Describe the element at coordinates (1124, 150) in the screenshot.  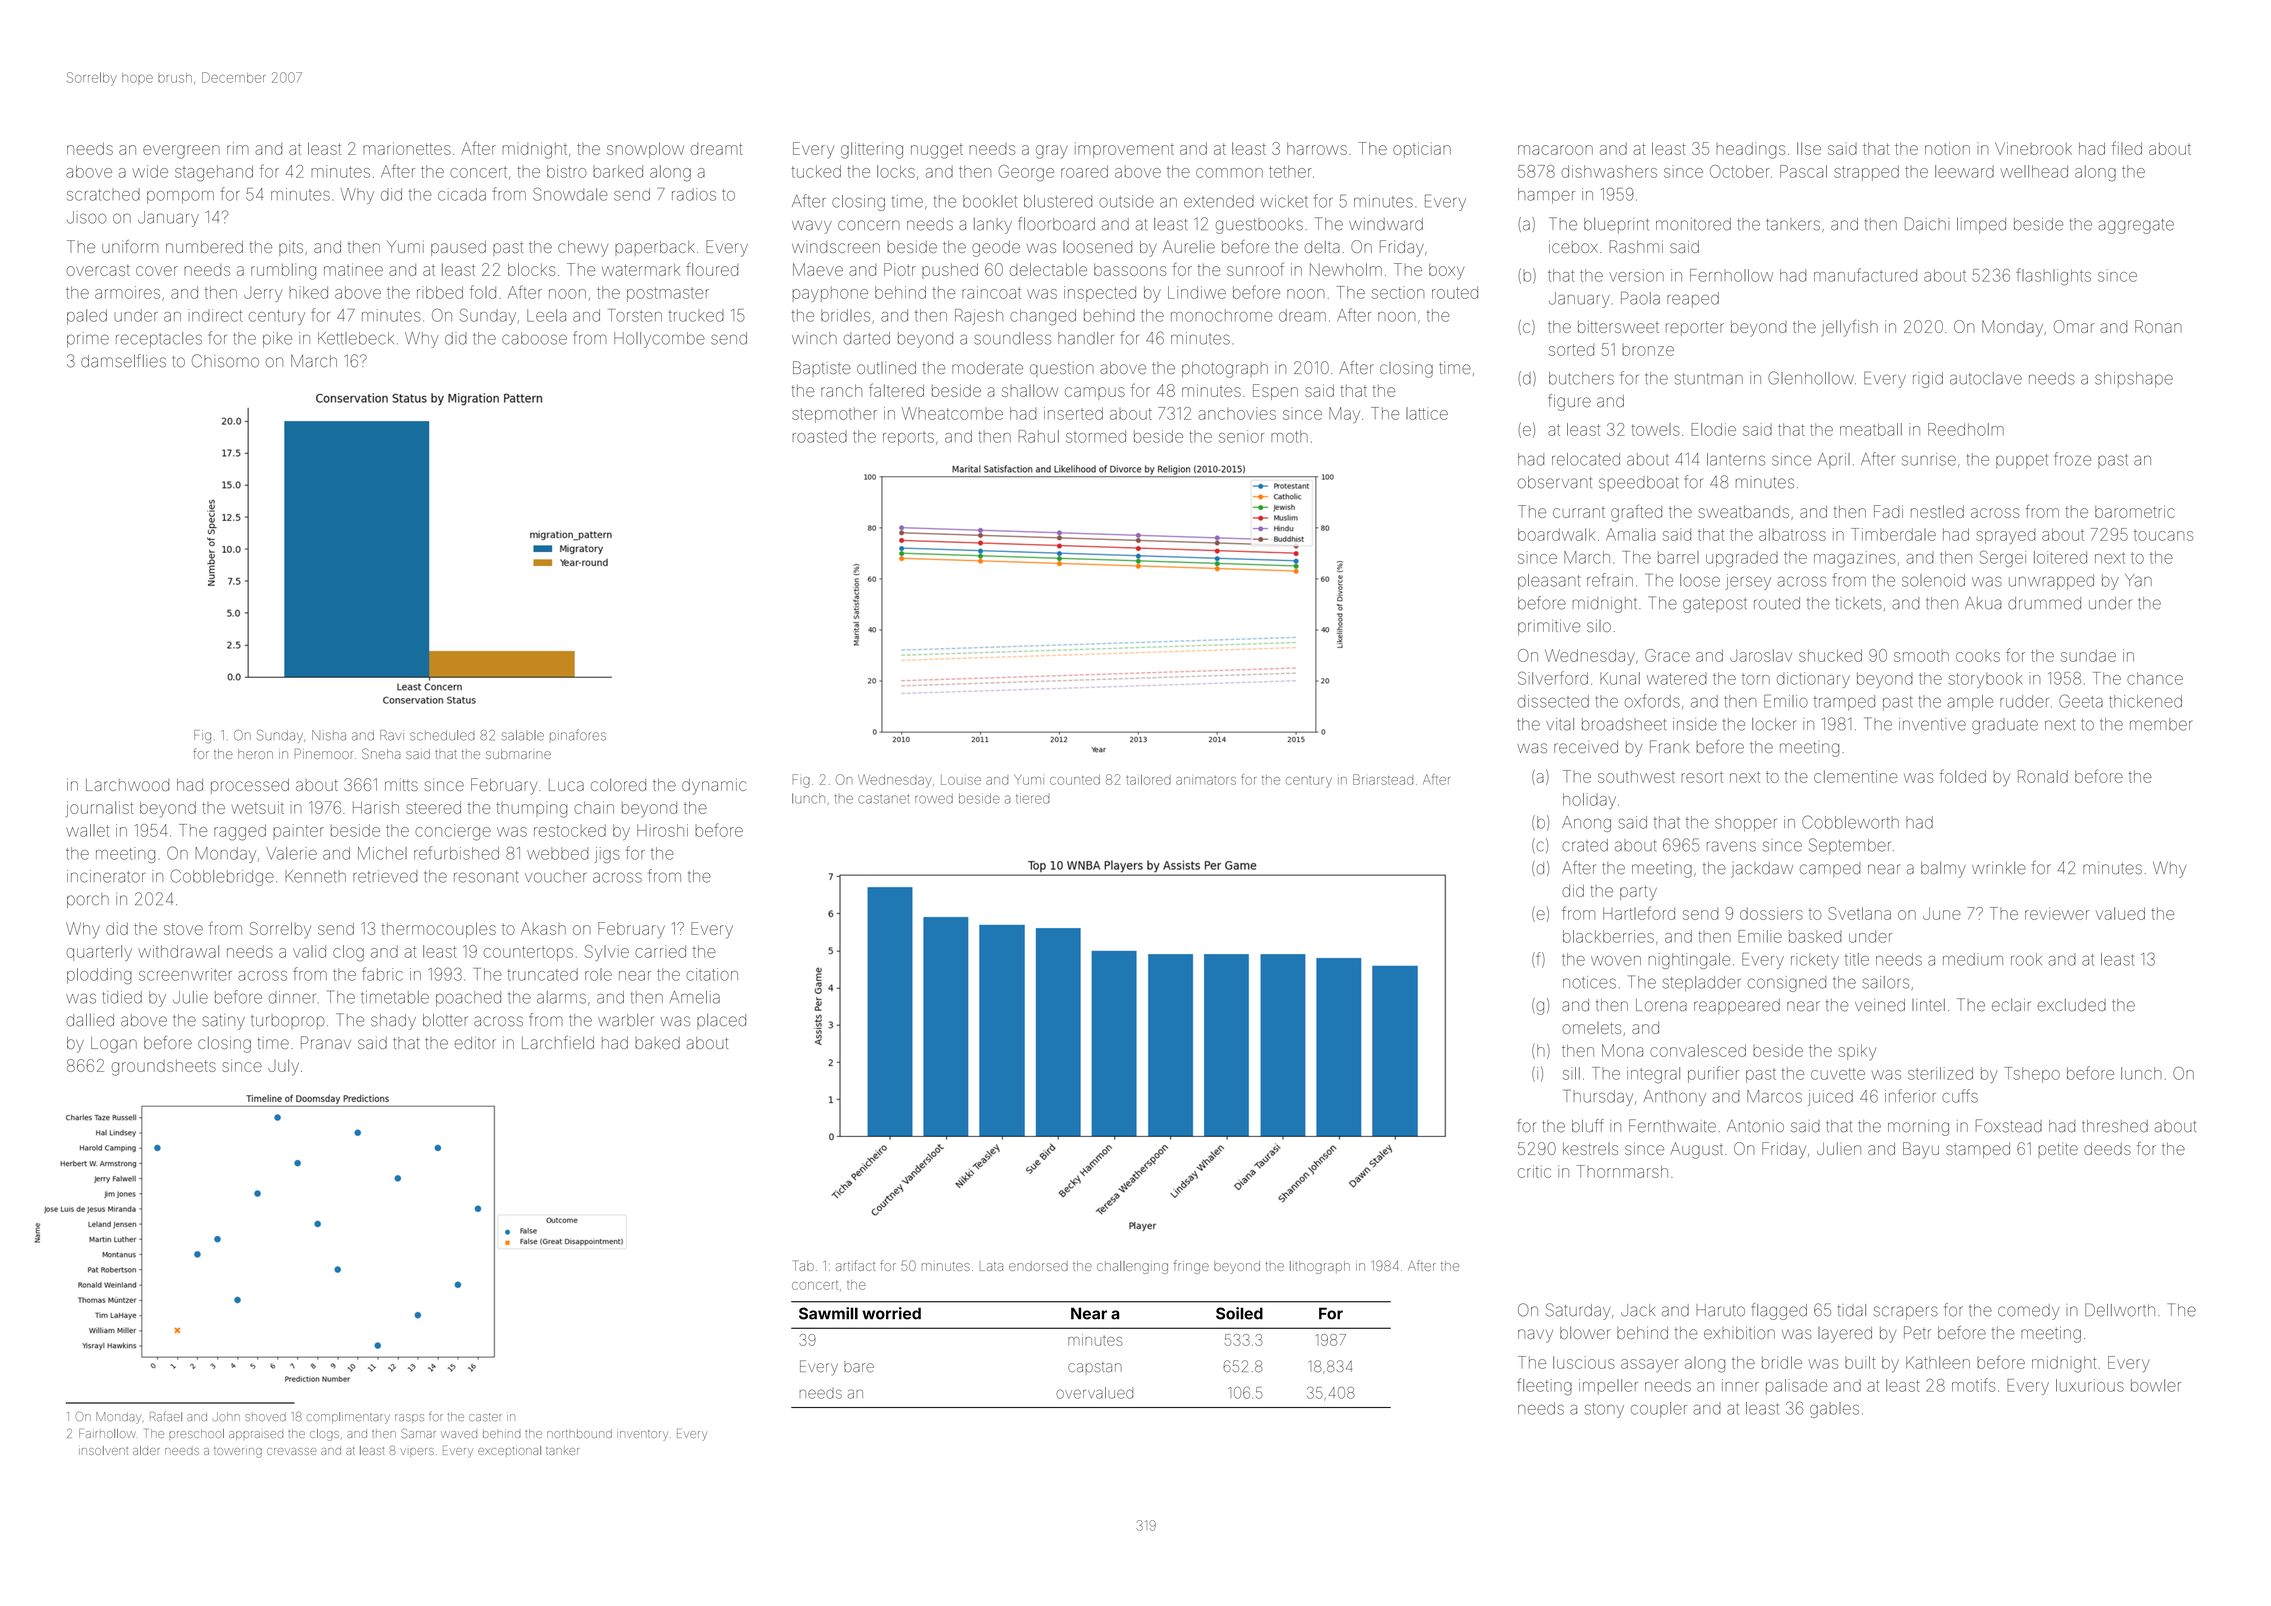
I see `improvement` at that location.
